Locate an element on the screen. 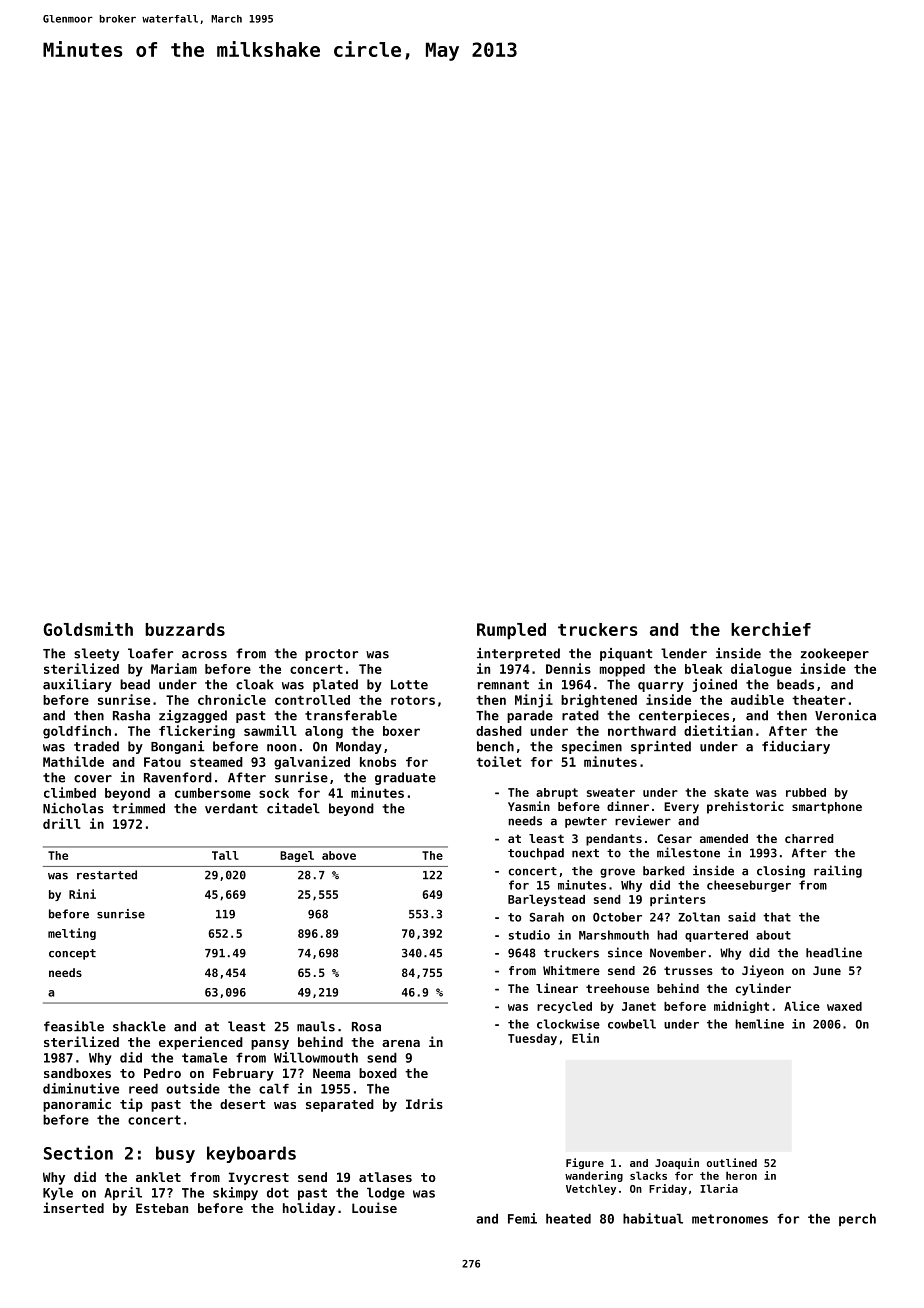 The width and height of the screenshot is (924, 1308). Lotte is located at coordinates (409, 685).
